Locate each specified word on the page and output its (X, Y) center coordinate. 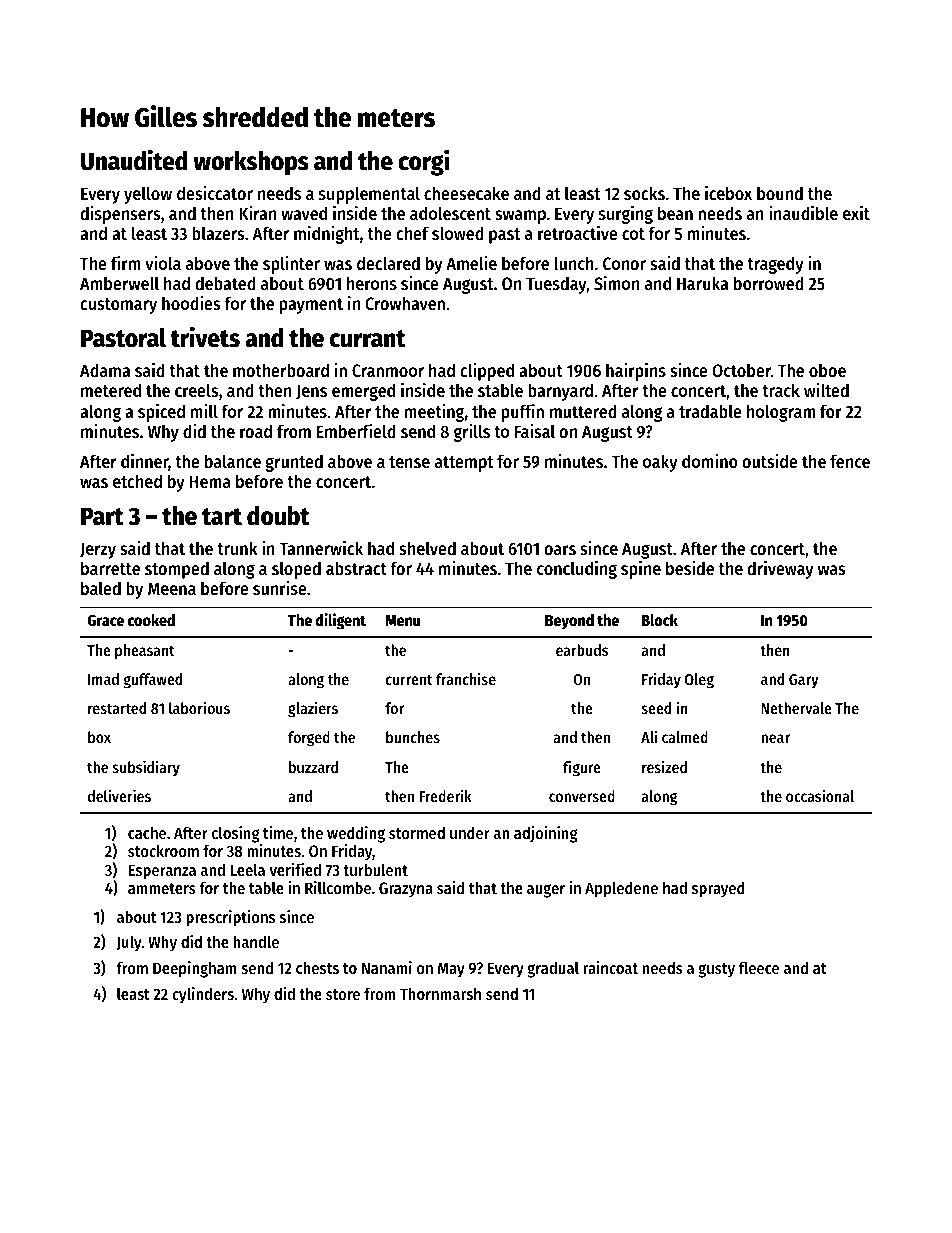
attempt (464, 464)
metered (111, 390)
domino (710, 461)
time (278, 832)
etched (137, 481)
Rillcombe (338, 887)
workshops (251, 163)
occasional (820, 795)
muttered (583, 411)
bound (780, 193)
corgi (423, 162)
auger (546, 891)
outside (770, 461)
